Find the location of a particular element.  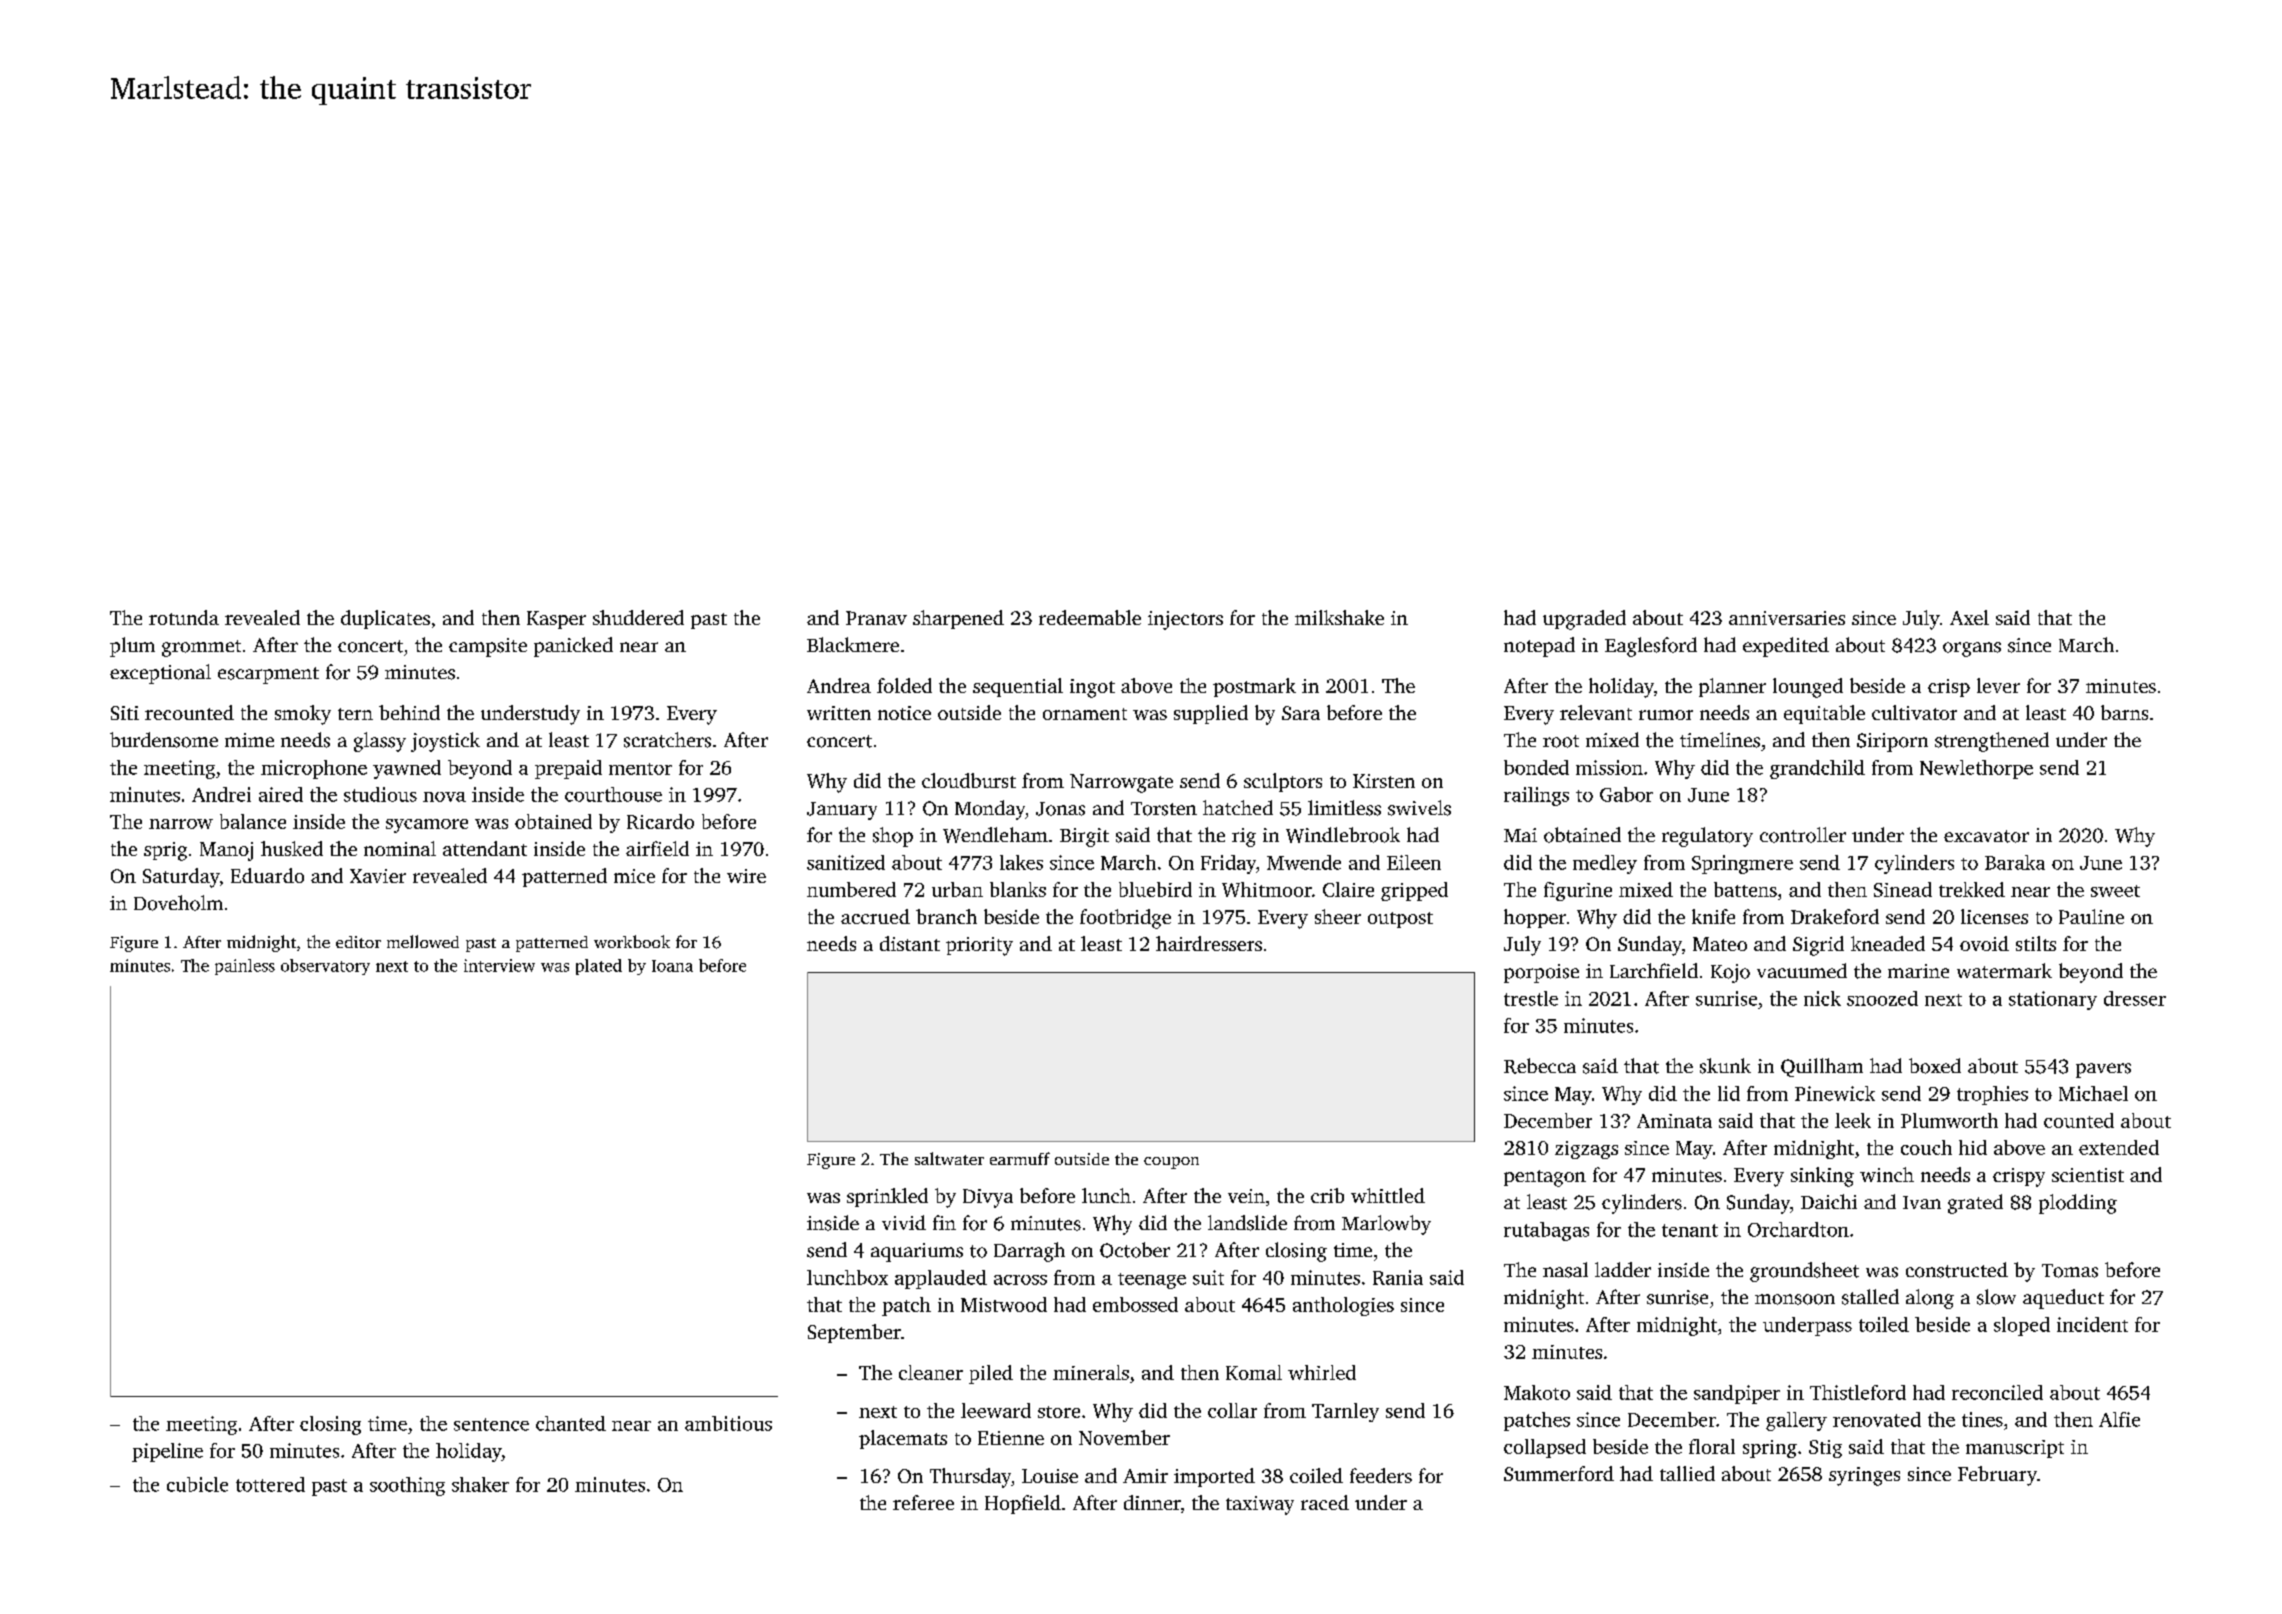

anniversaries is located at coordinates (1787, 618).
